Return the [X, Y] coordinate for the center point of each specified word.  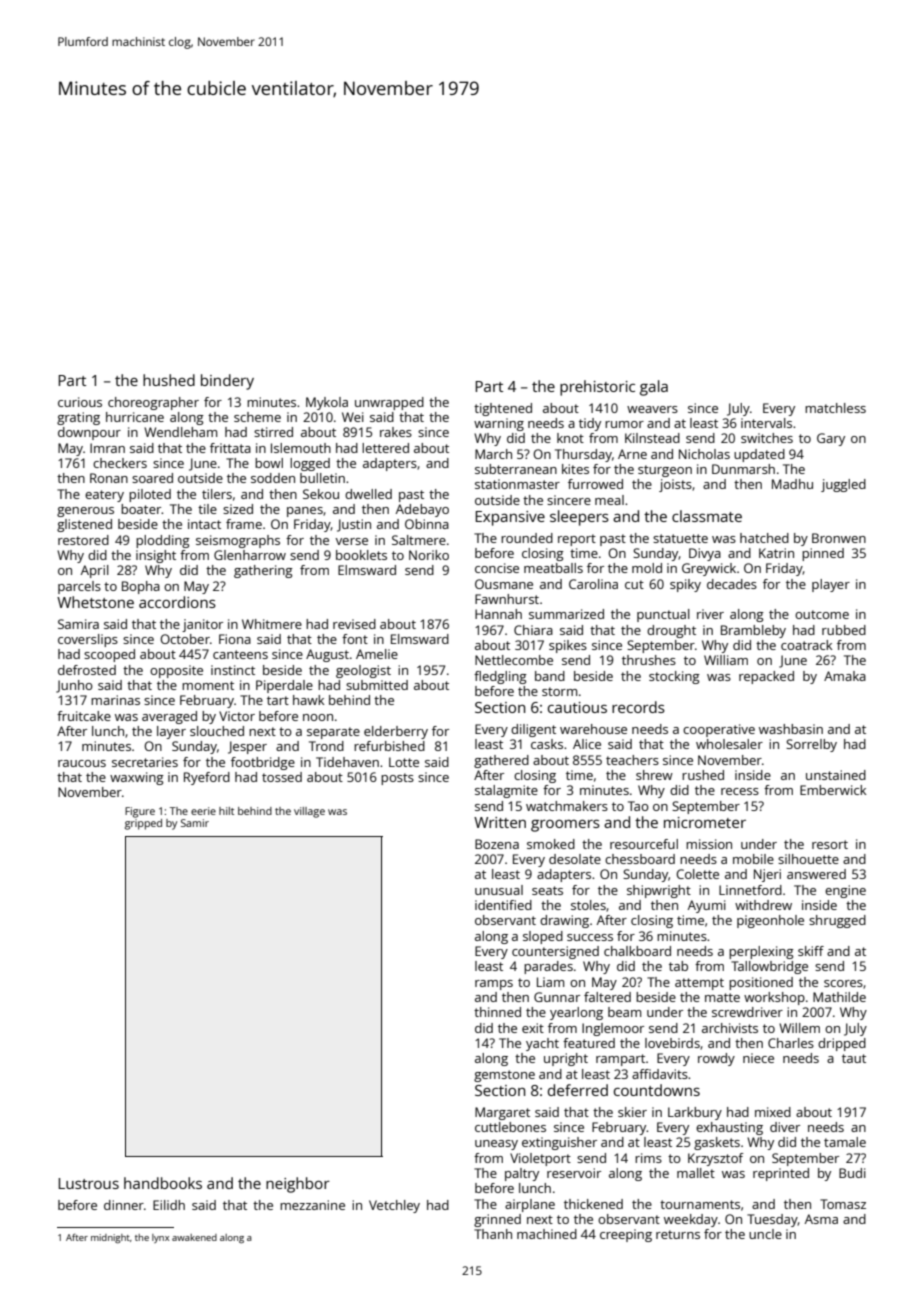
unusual [499, 890]
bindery [227, 382]
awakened [194, 1237]
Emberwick [833, 790]
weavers [652, 409]
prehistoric [597, 388]
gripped [143, 824]
